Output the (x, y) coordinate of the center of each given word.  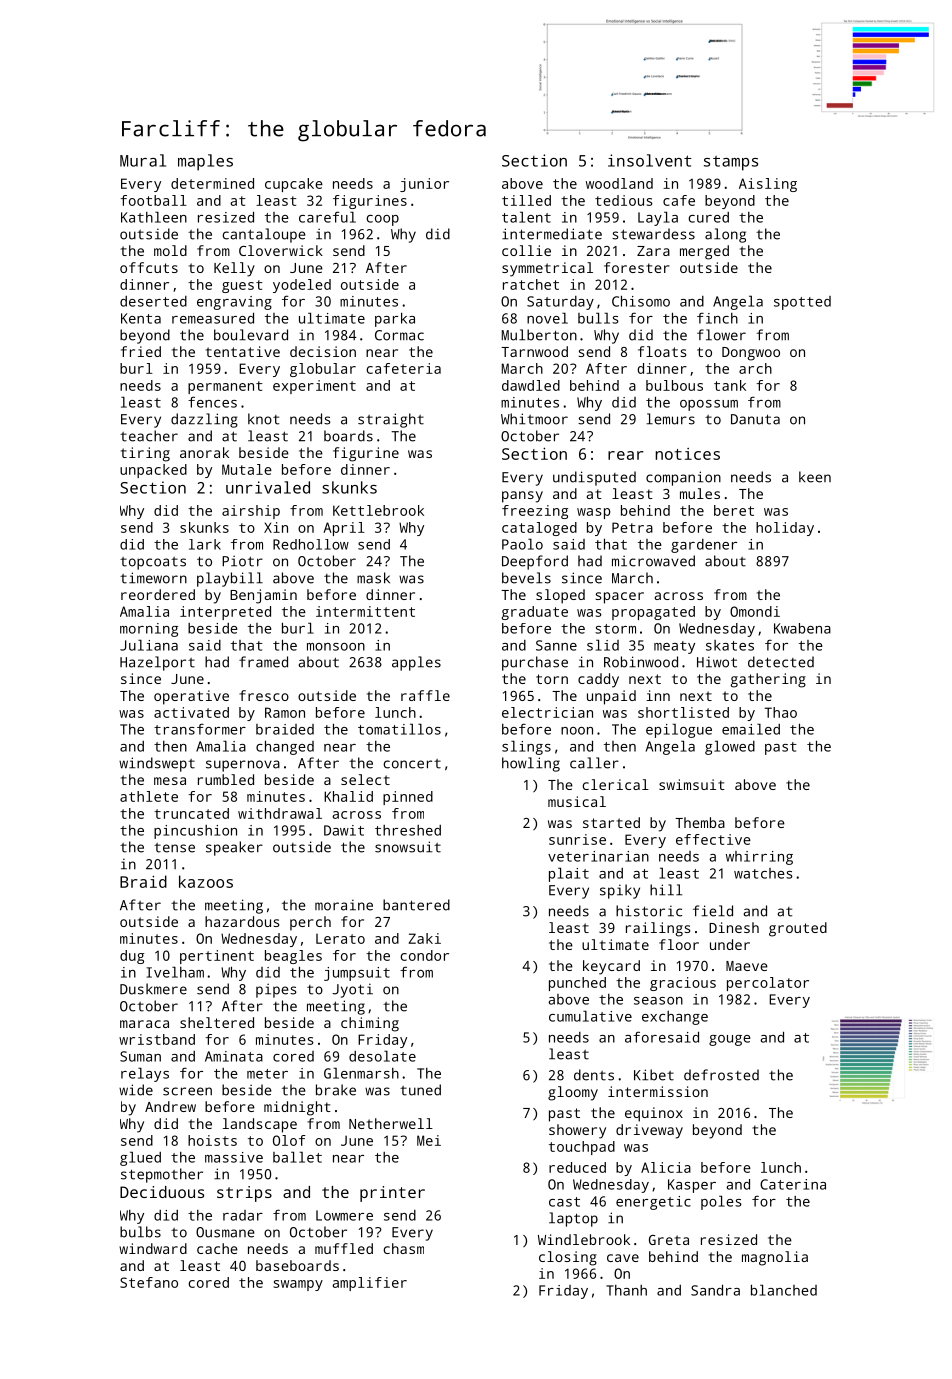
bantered (416, 905)
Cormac (399, 335)
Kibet (654, 1075)
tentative (243, 351)
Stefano (149, 1282)
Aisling (768, 185)
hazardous (242, 921)
